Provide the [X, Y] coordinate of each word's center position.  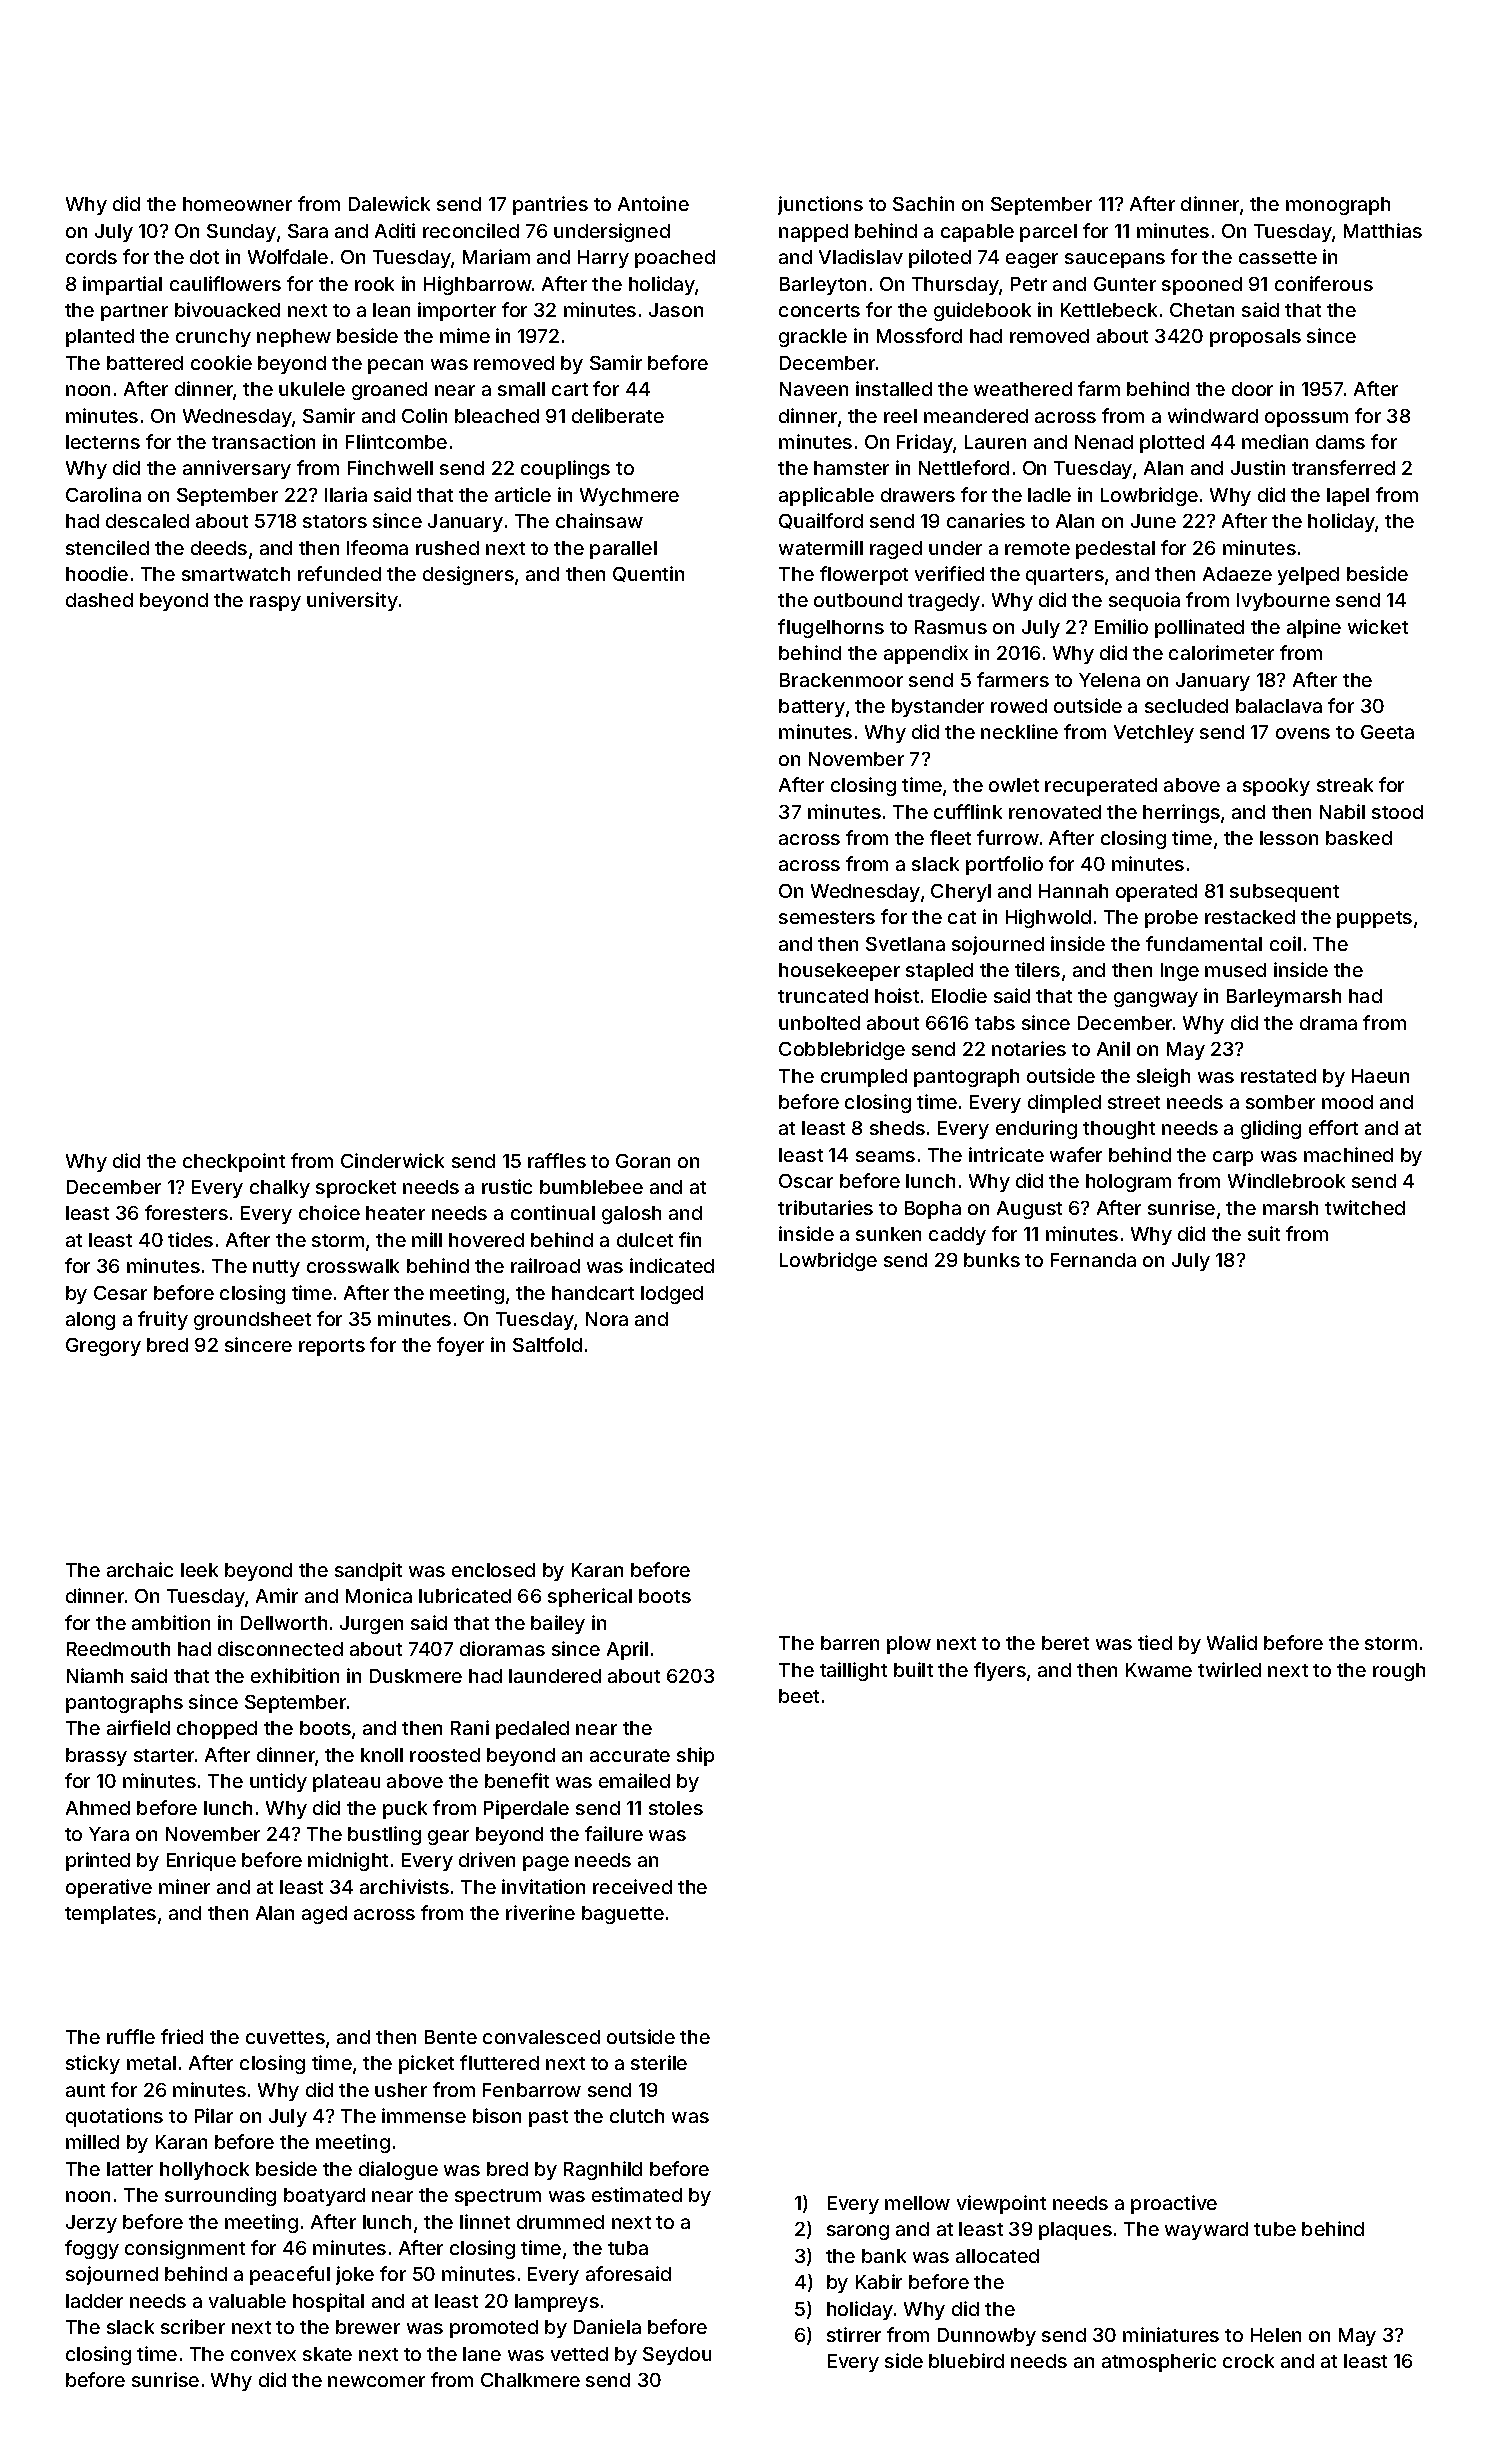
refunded [339, 573]
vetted [579, 2354]
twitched [1365, 1207]
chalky [280, 1189]
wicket [1378, 626]
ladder [94, 2301]
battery [812, 708]
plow [909, 1645]
